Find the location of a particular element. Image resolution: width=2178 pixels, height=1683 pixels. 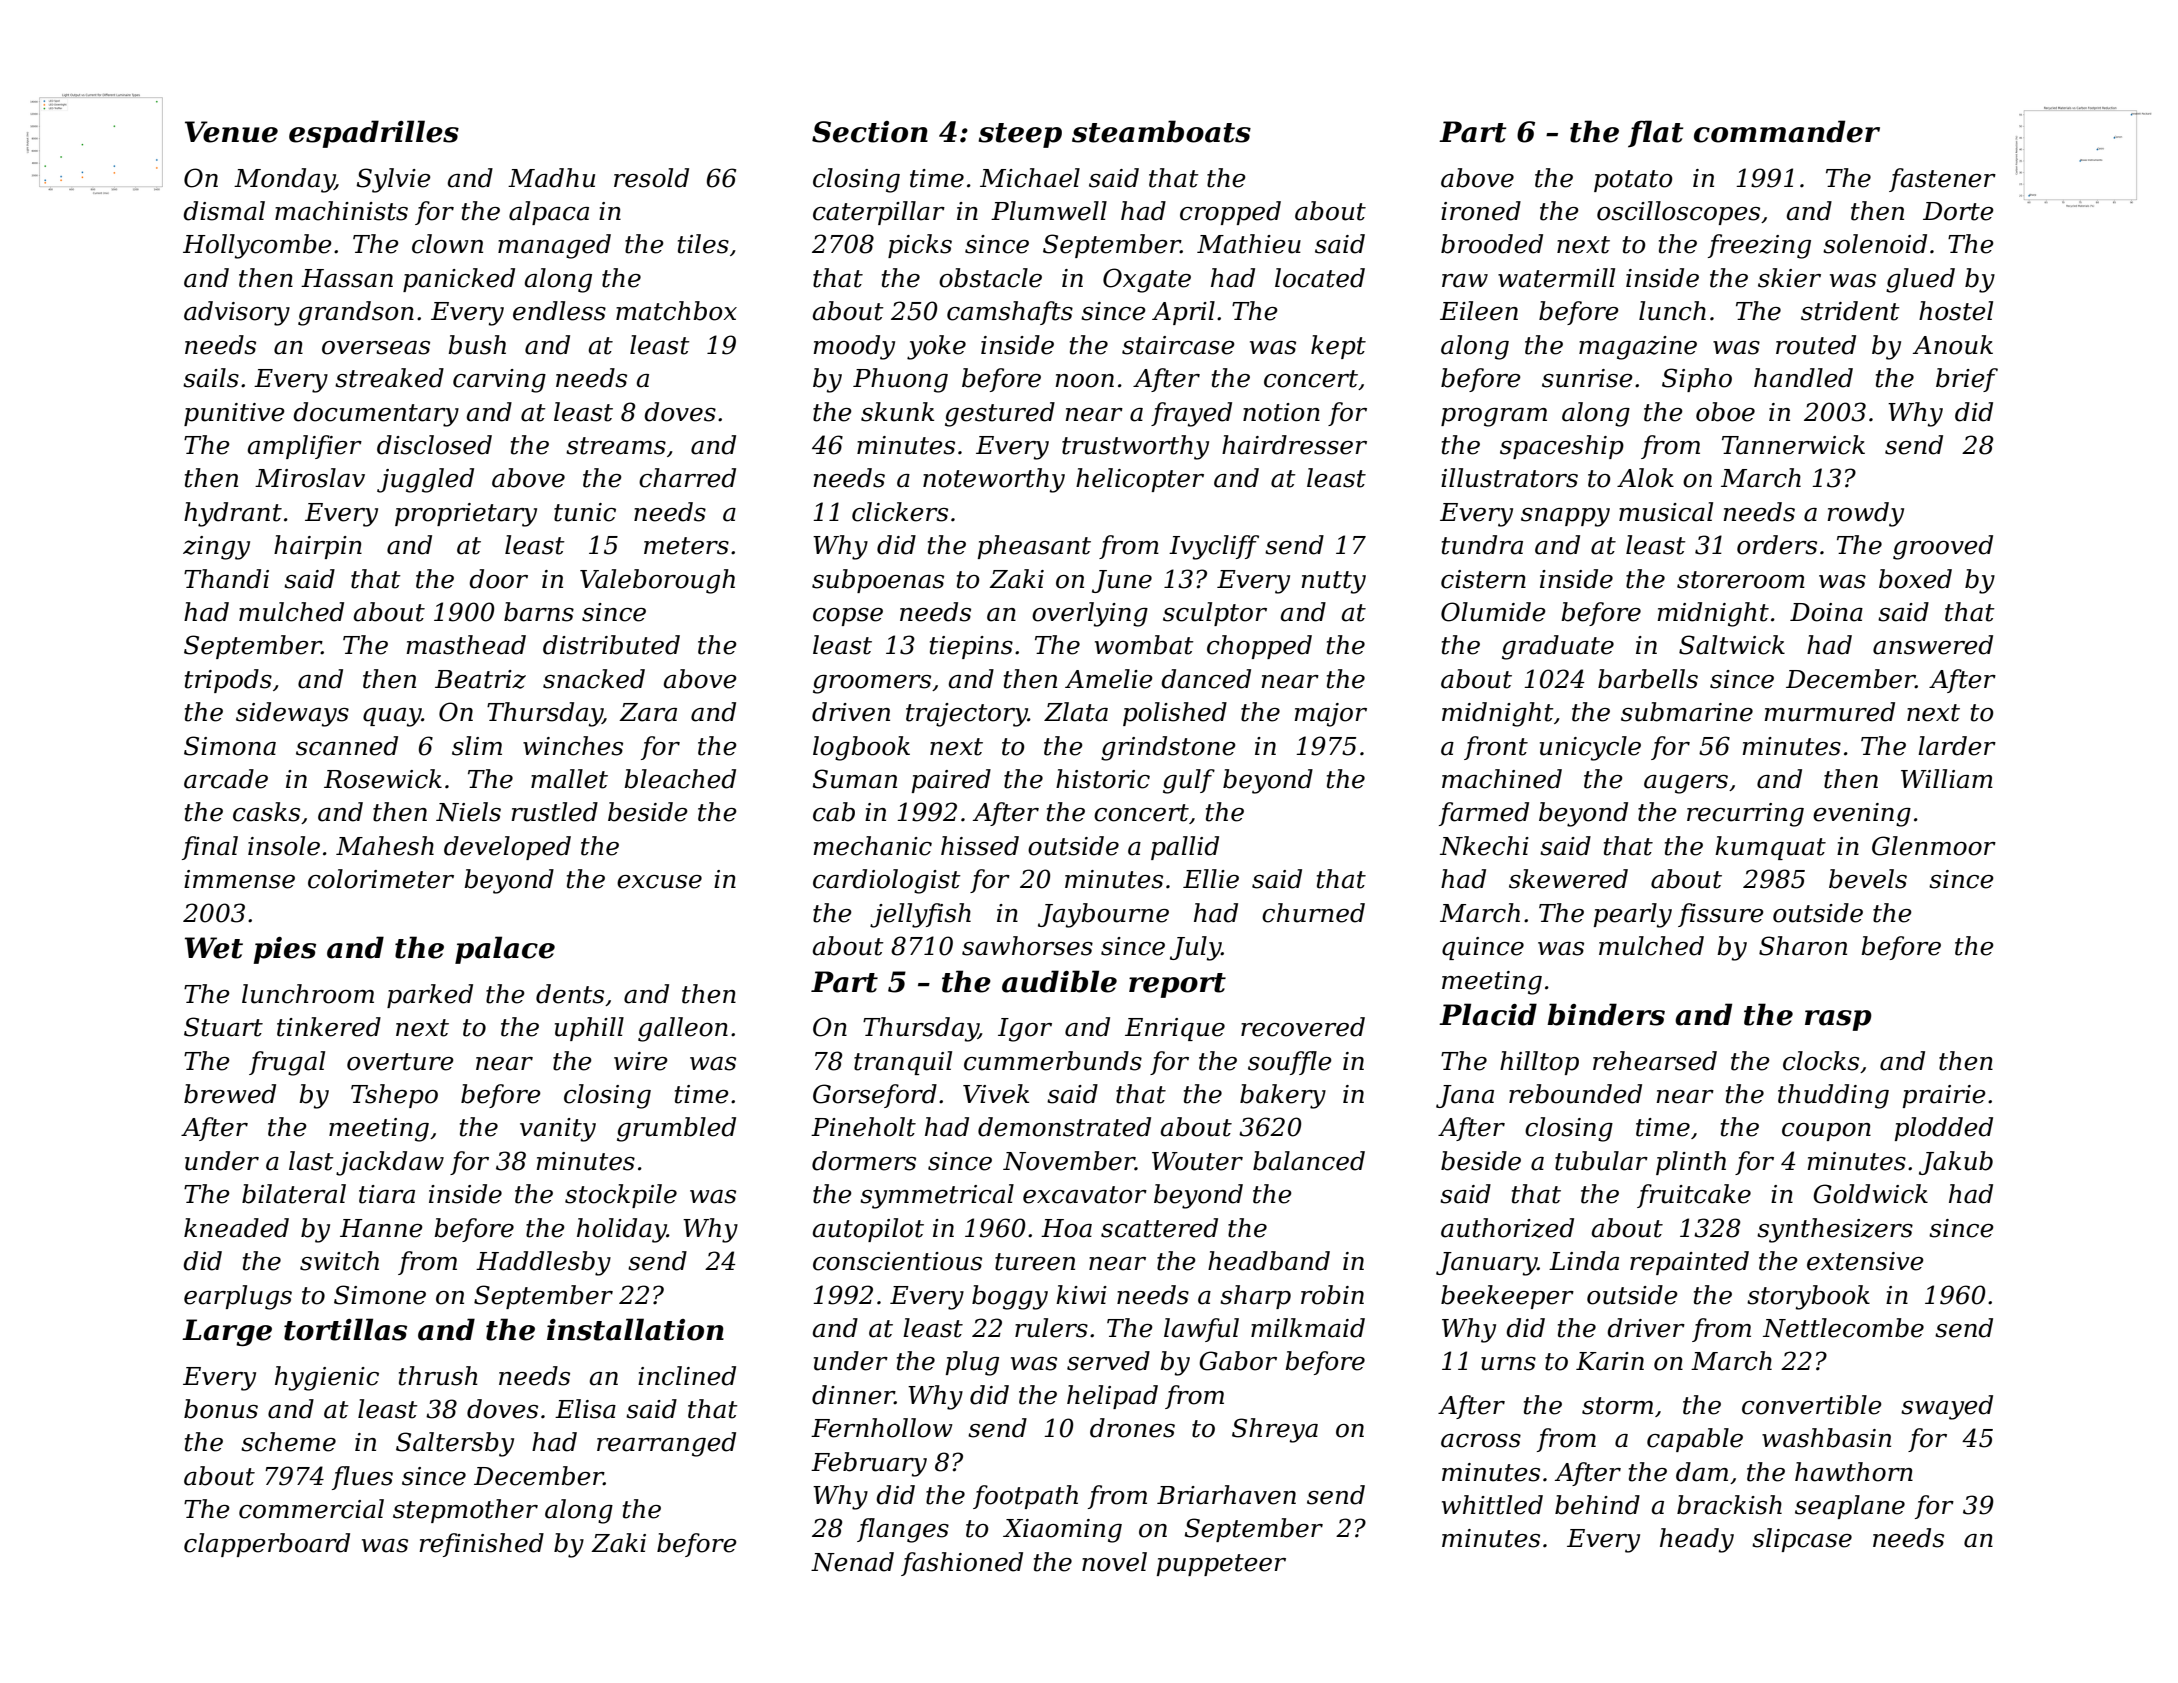

evening is located at coordinates (1862, 815).
